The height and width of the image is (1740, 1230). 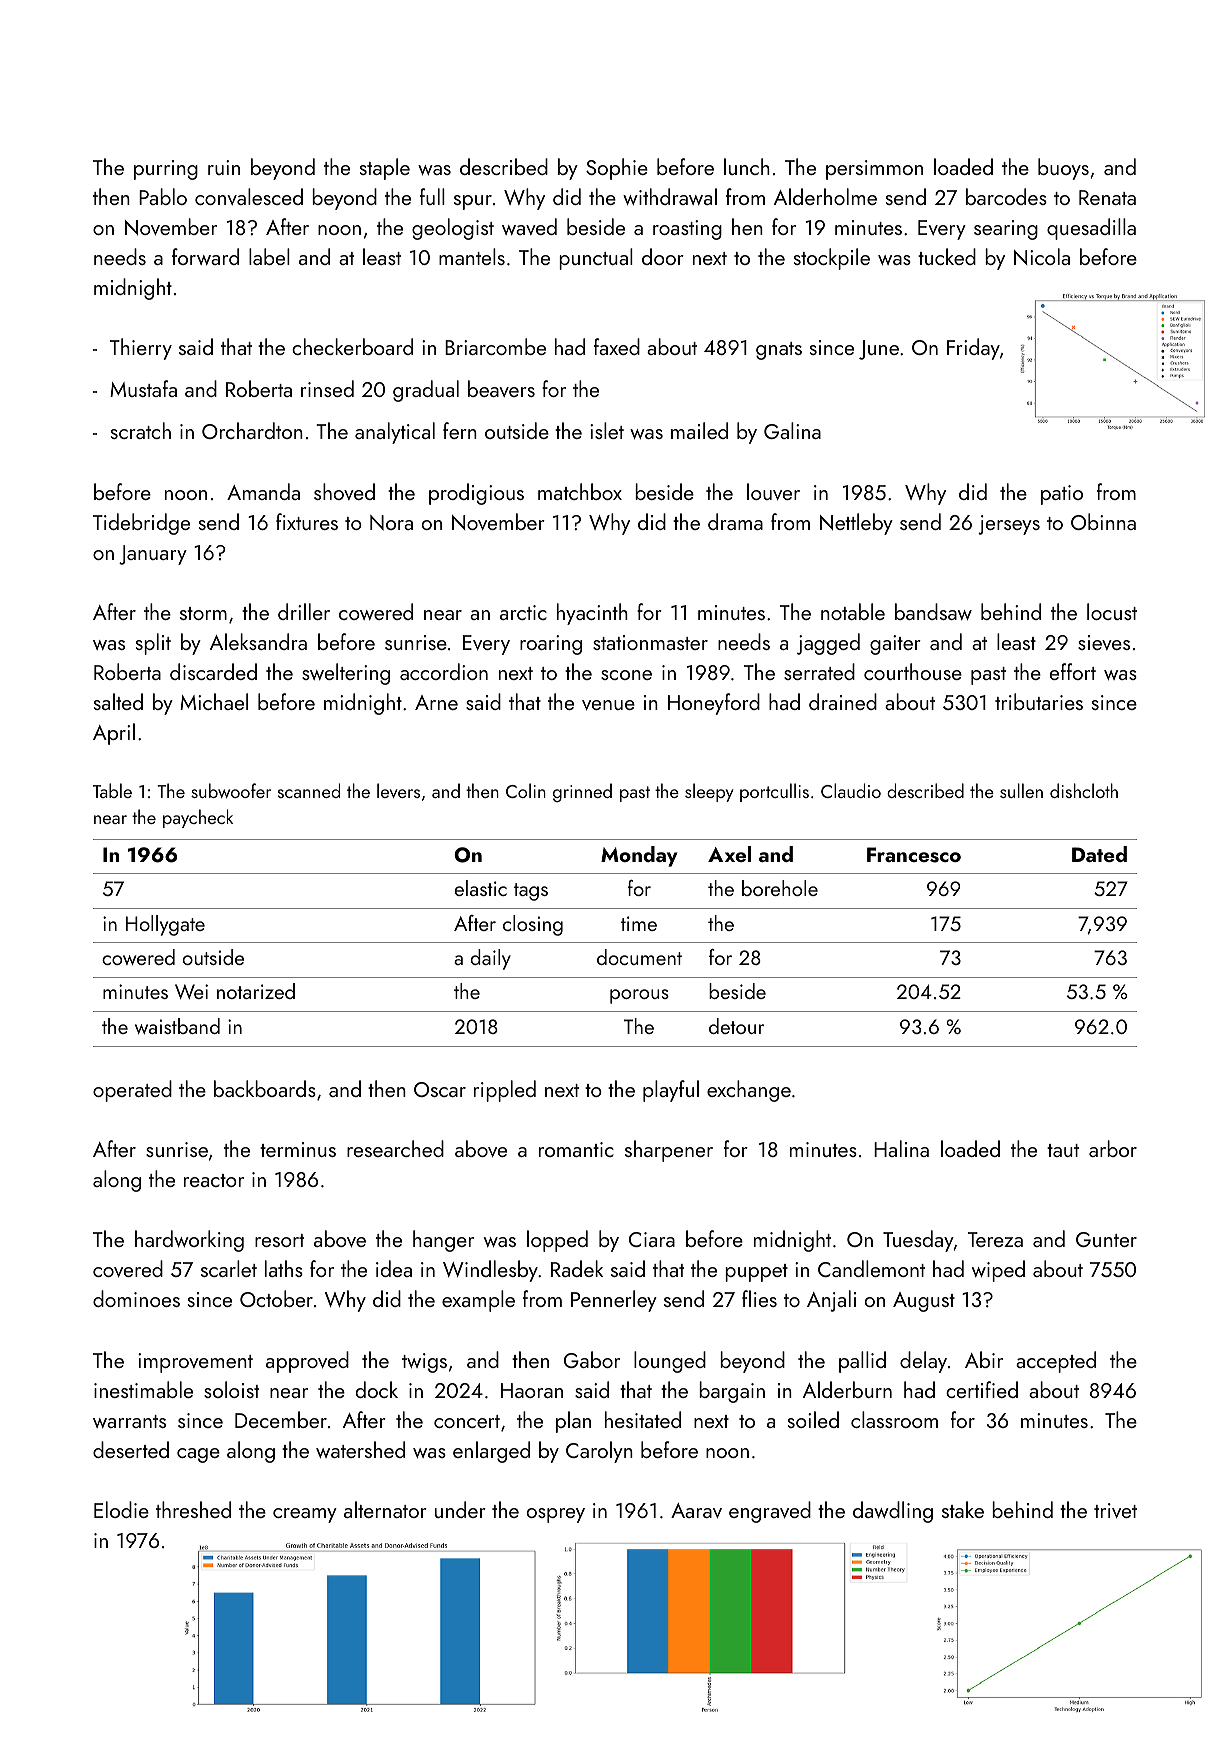 I want to click on checkerboard, so click(x=352, y=346).
